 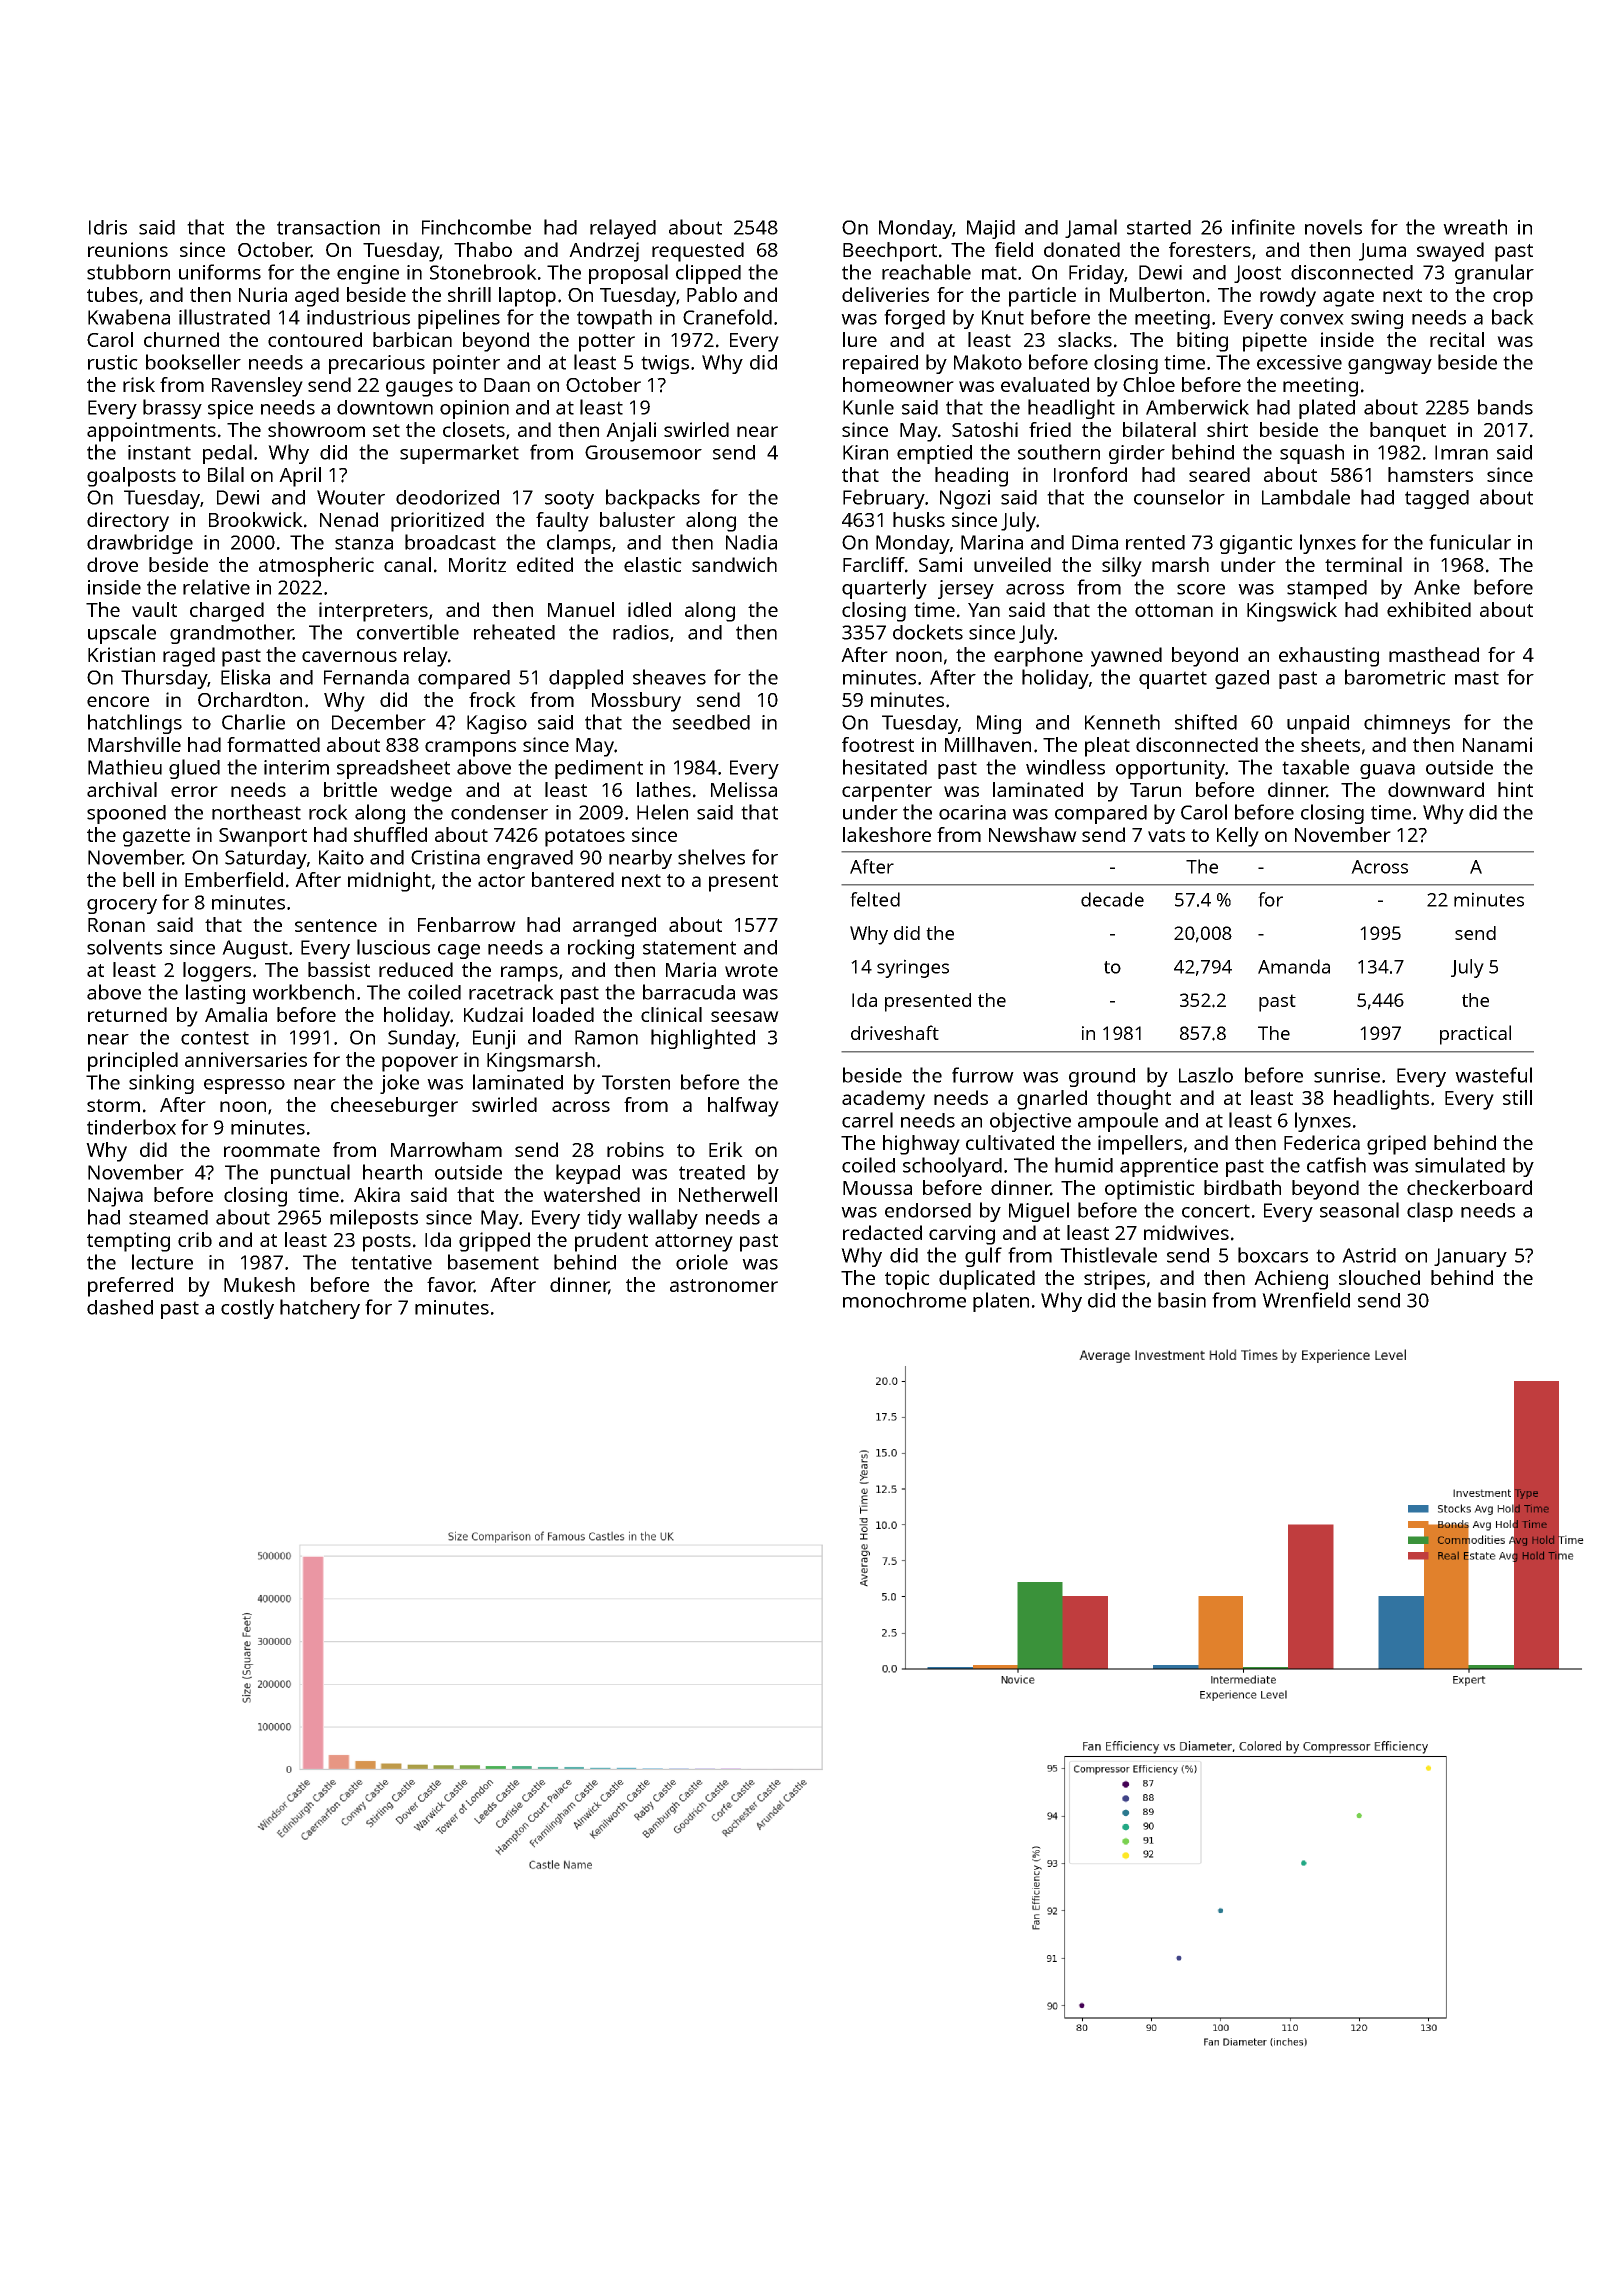 I want to click on Nanami, so click(x=1497, y=744).
